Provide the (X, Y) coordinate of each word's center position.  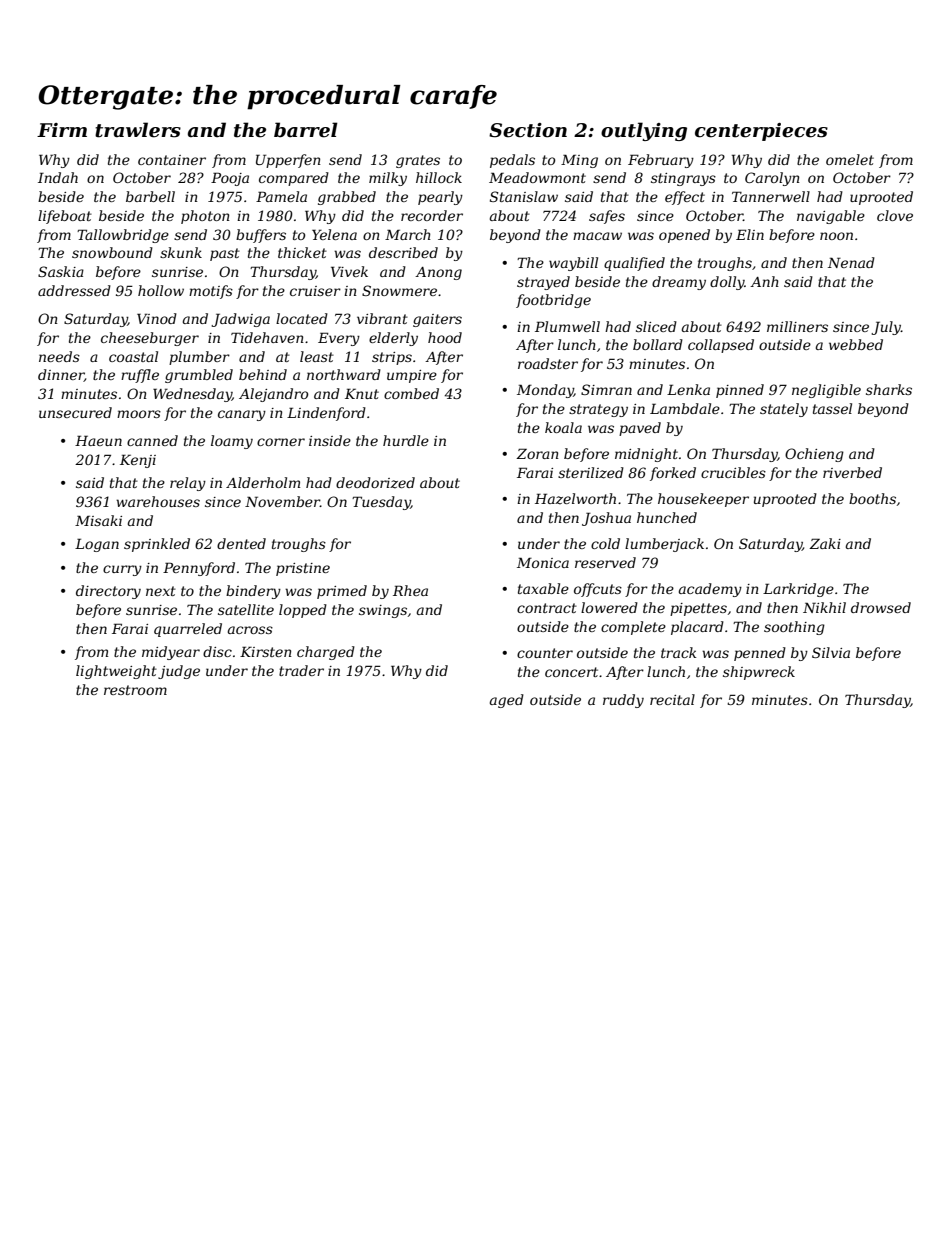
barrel (306, 130)
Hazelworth (575, 499)
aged (507, 701)
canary (242, 415)
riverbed (852, 472)
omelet (850, 159)
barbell (150, 196)
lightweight (116, 672)
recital (672, 699)
